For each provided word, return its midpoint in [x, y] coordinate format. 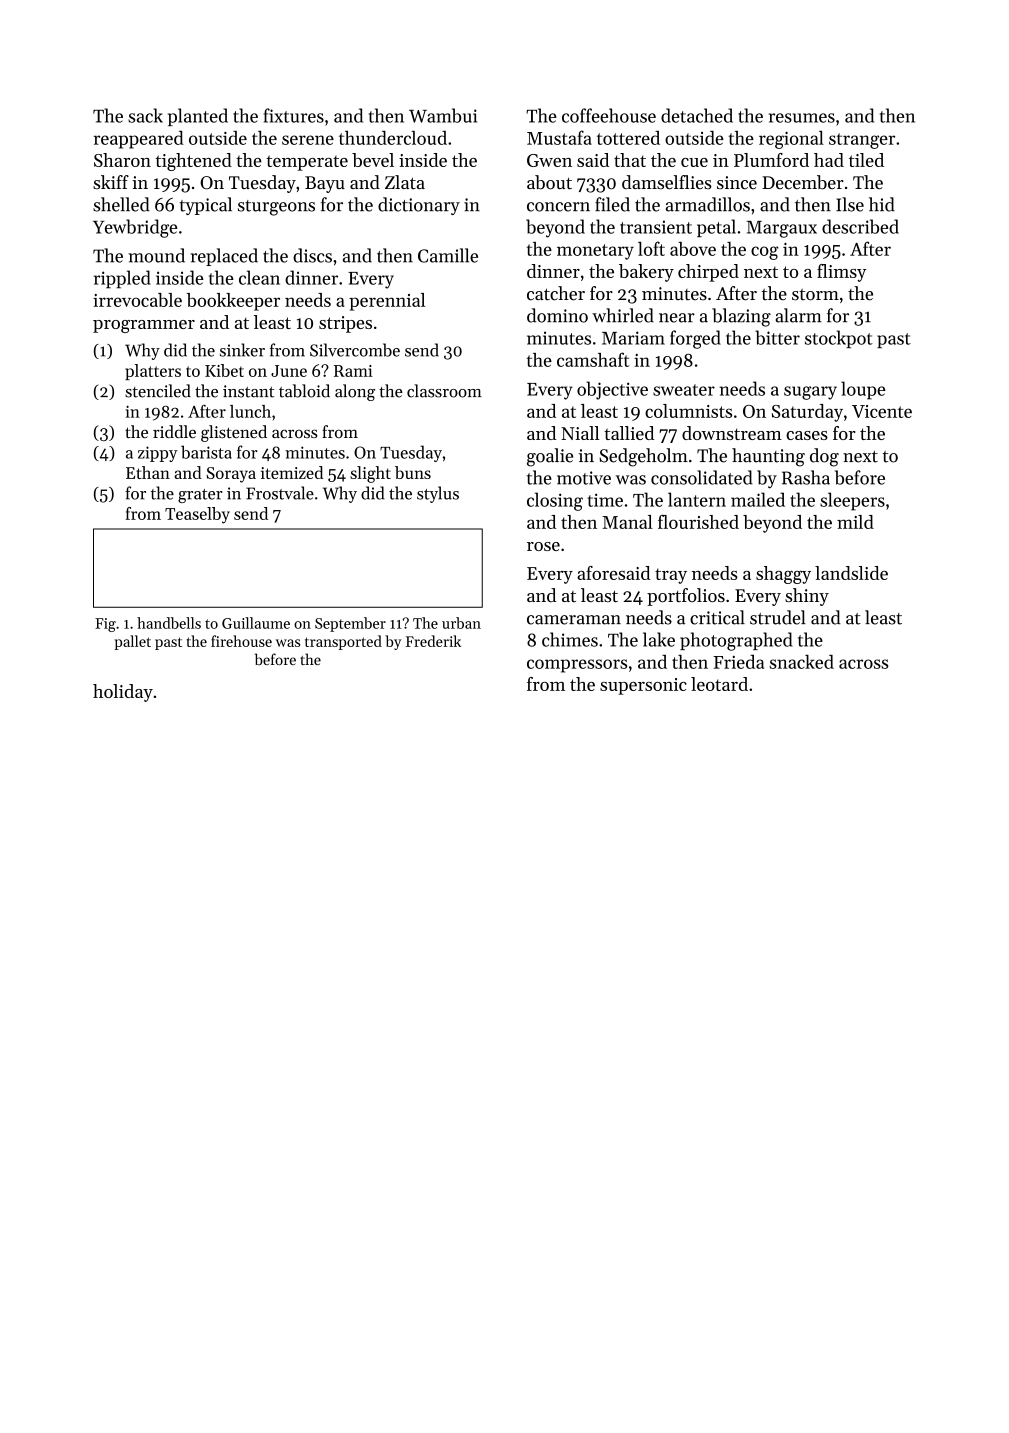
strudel [778, 617]
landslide [851, 573]
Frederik [433, 641]
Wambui [443, 115]
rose [543, 546]
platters [153, 372]
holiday [123, 693]
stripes [345, 324]
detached [697, 115]
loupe [863, 390]
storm [815, 295]
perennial [387, 302]
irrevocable [137, 300]
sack [145, 115]
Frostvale [280, 493]
